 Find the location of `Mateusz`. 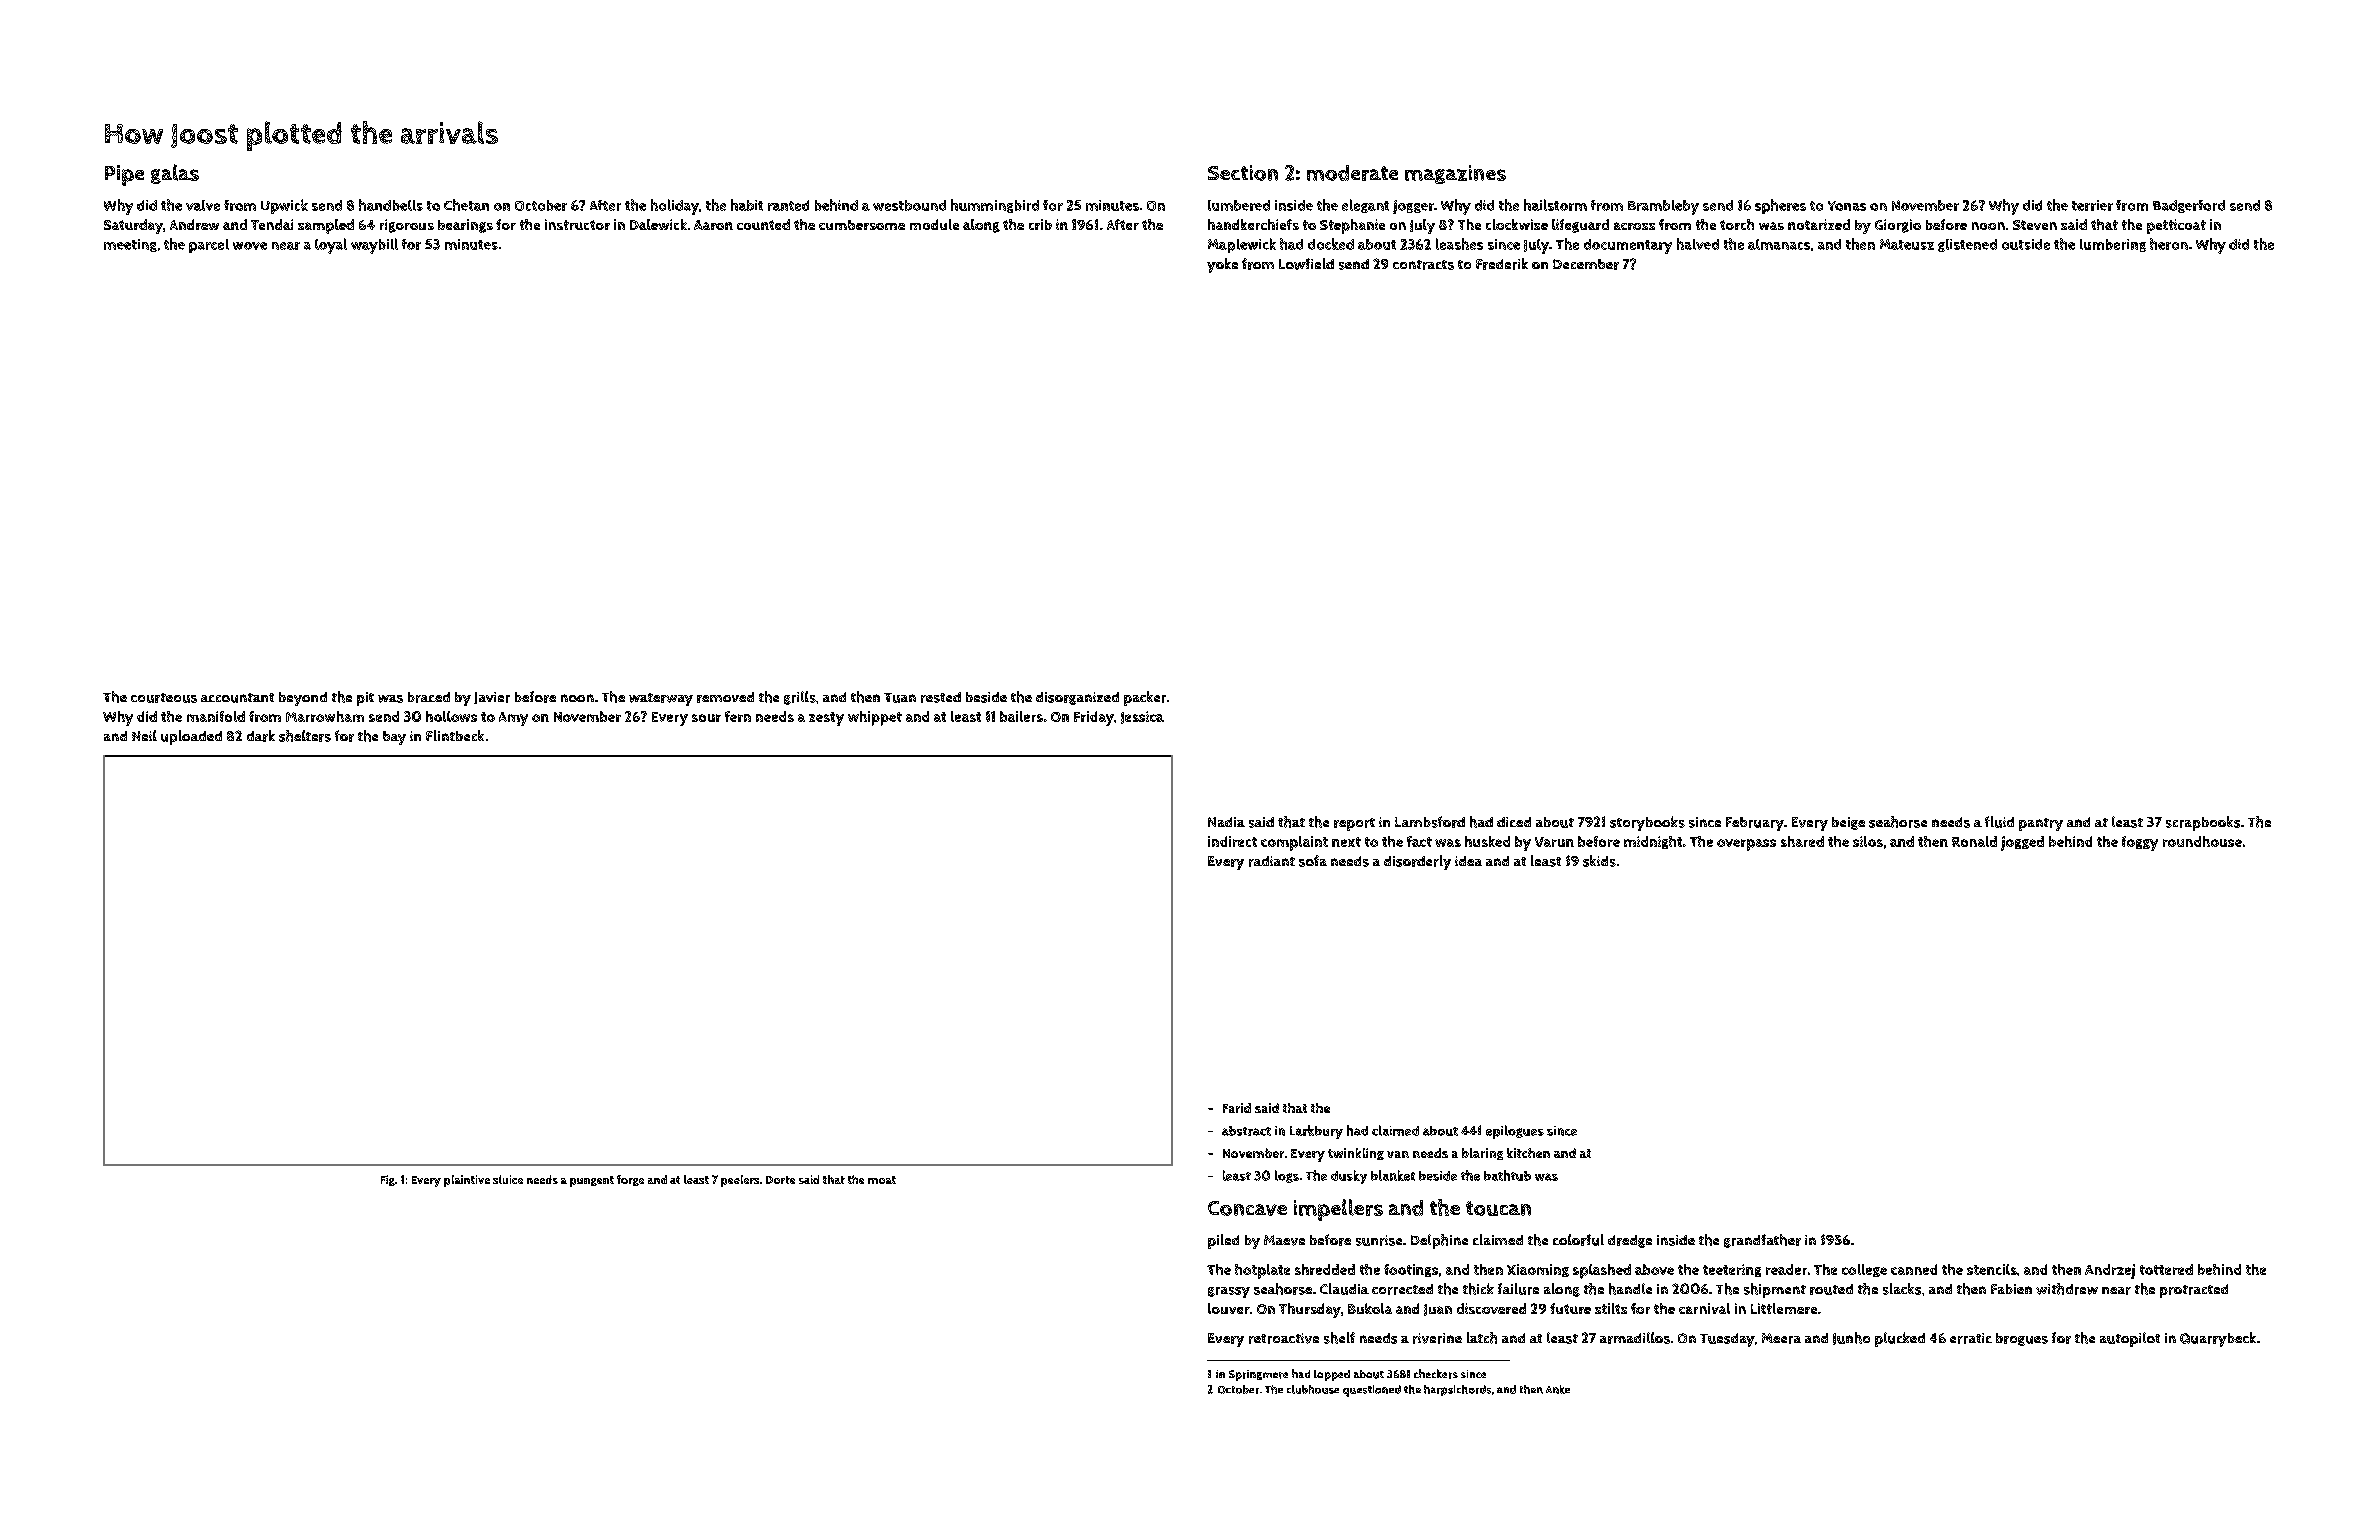

Mateusz is located at coordinates (1907, 244).
